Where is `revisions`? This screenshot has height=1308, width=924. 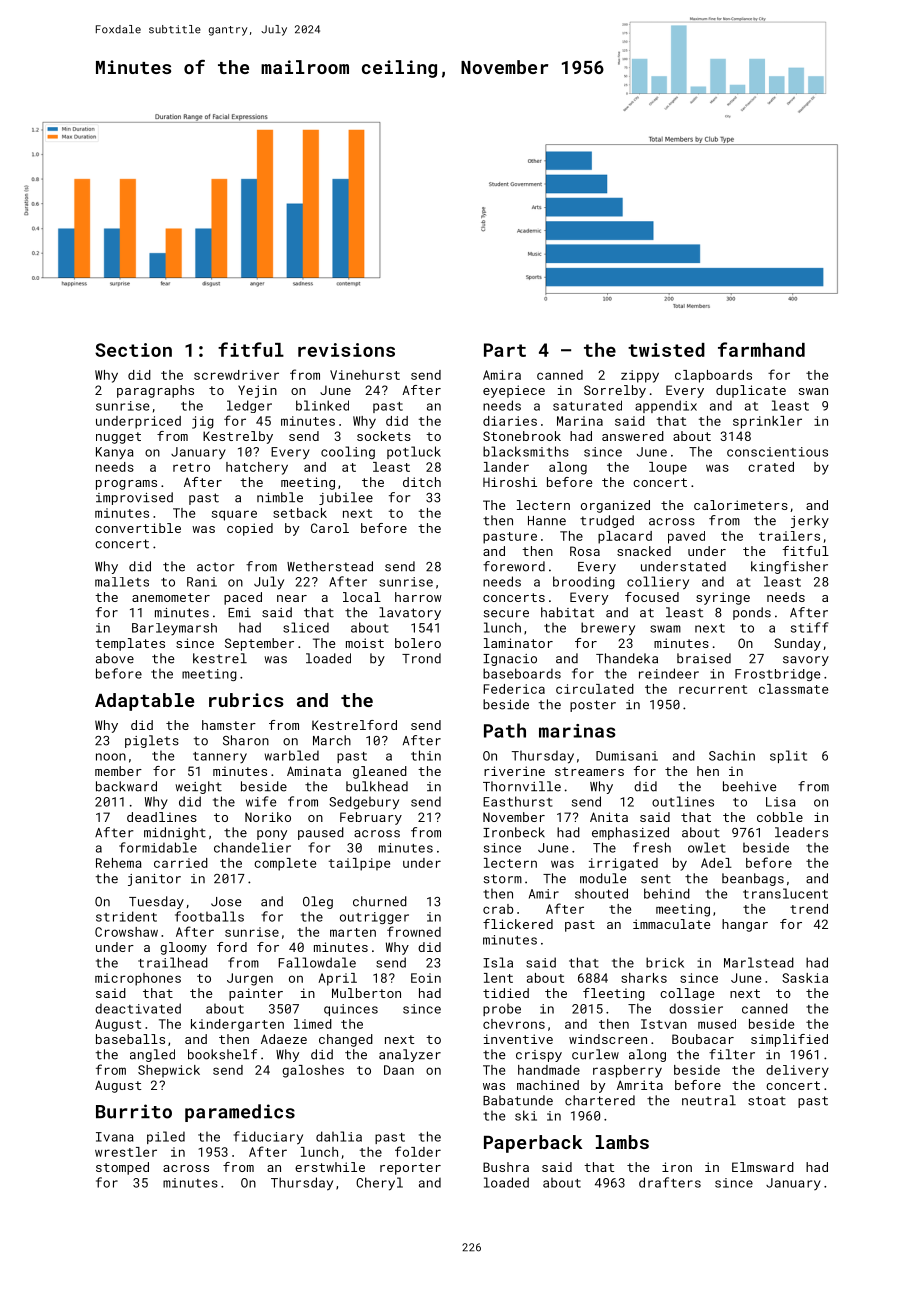 revisions is located at coordinates (346, 350).
